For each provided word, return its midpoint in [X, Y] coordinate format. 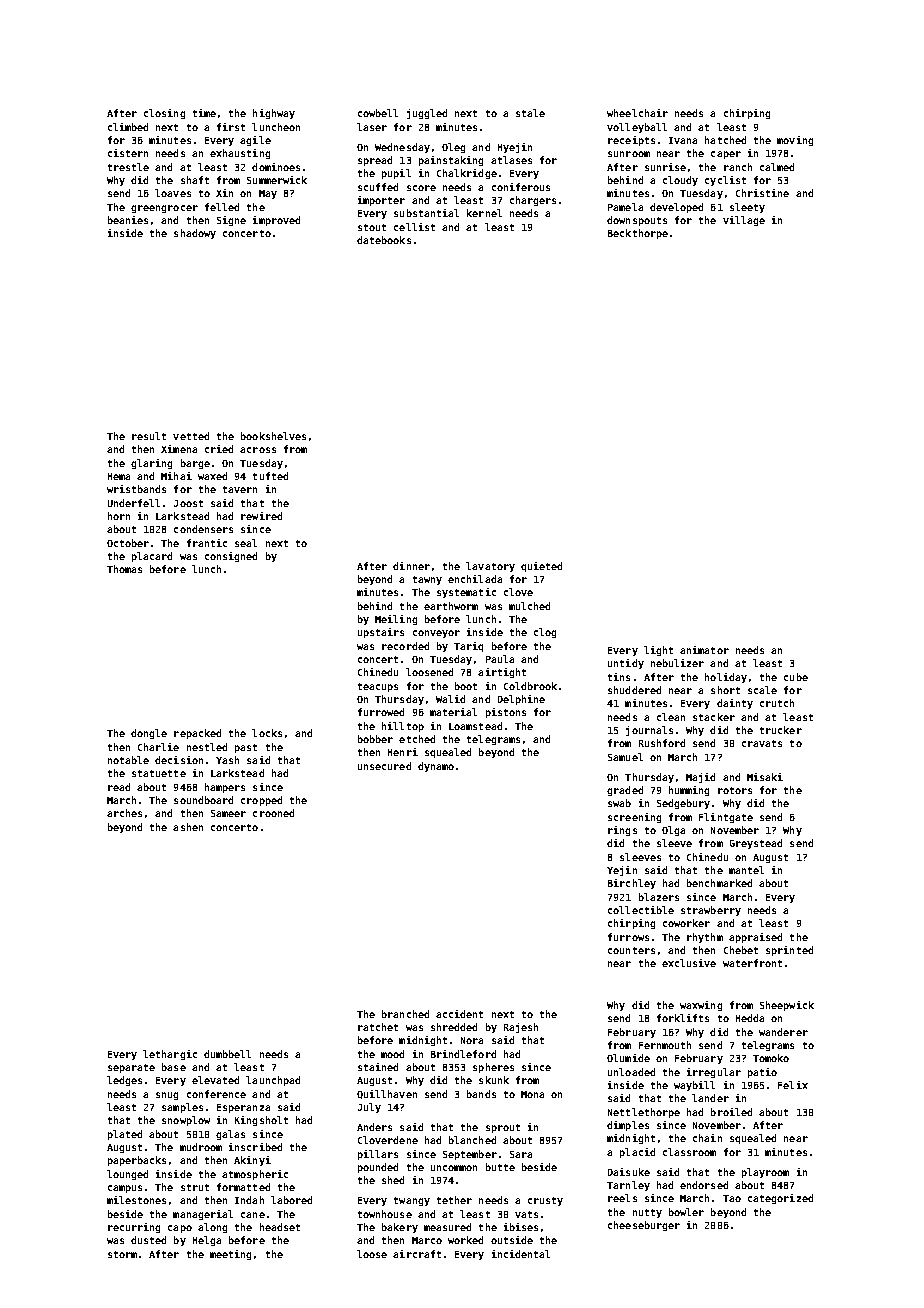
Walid [450, 699]
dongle [149, 734]
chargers [533, 201]
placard [152, 557]
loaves [173, 193]
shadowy [195, 234]
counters [631, 950]
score [421, 188]
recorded [405, 646]
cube [796, 677]
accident [459, 1014]
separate [131, 1068]
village [744, 221]
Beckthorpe [638, 234]
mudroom [201, 1147]
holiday [726, 678]
